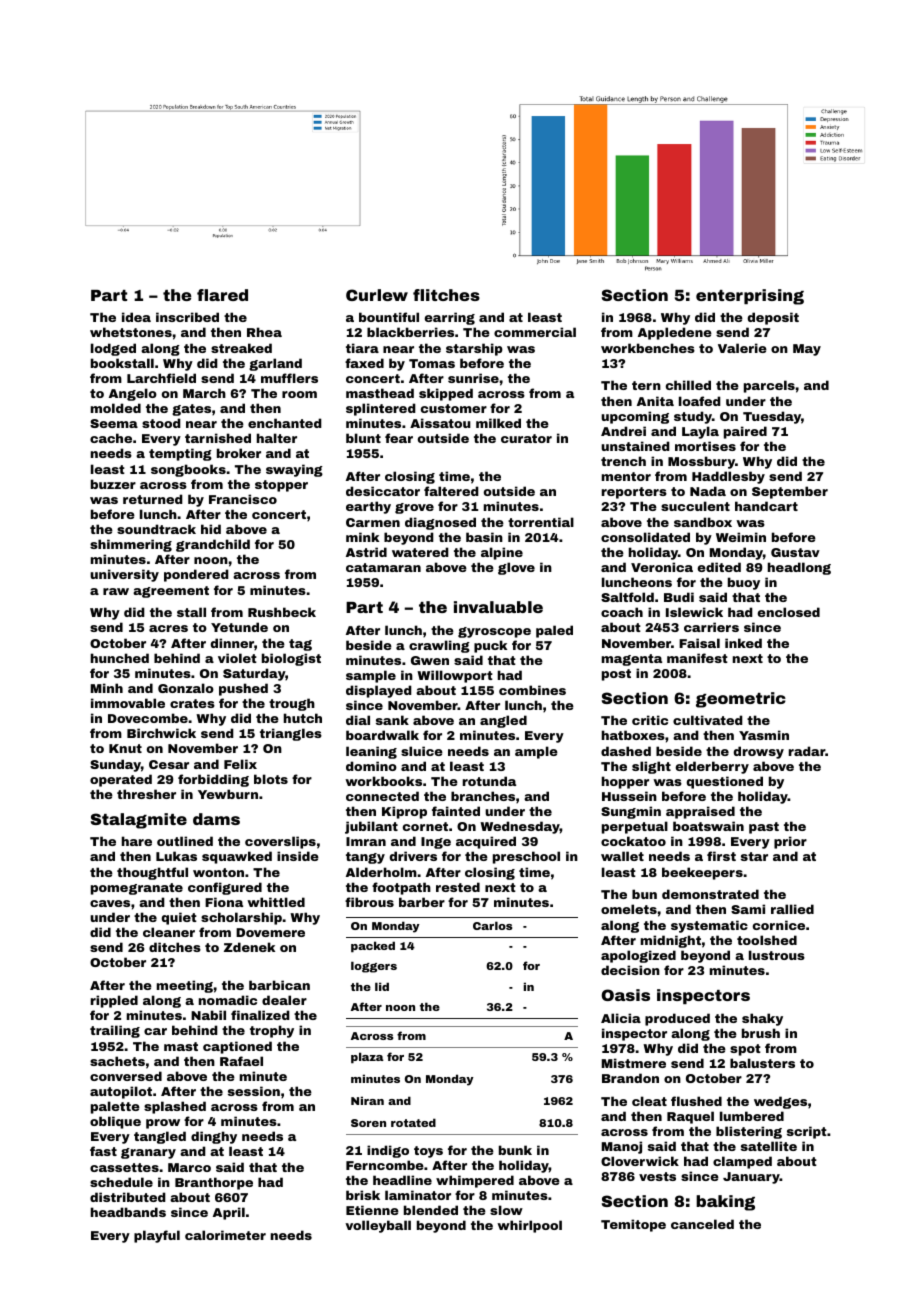  What do you see at coordinates (156, 529) in the screenshot?
I see `soundtrack` at bounding box center [156, 529].
